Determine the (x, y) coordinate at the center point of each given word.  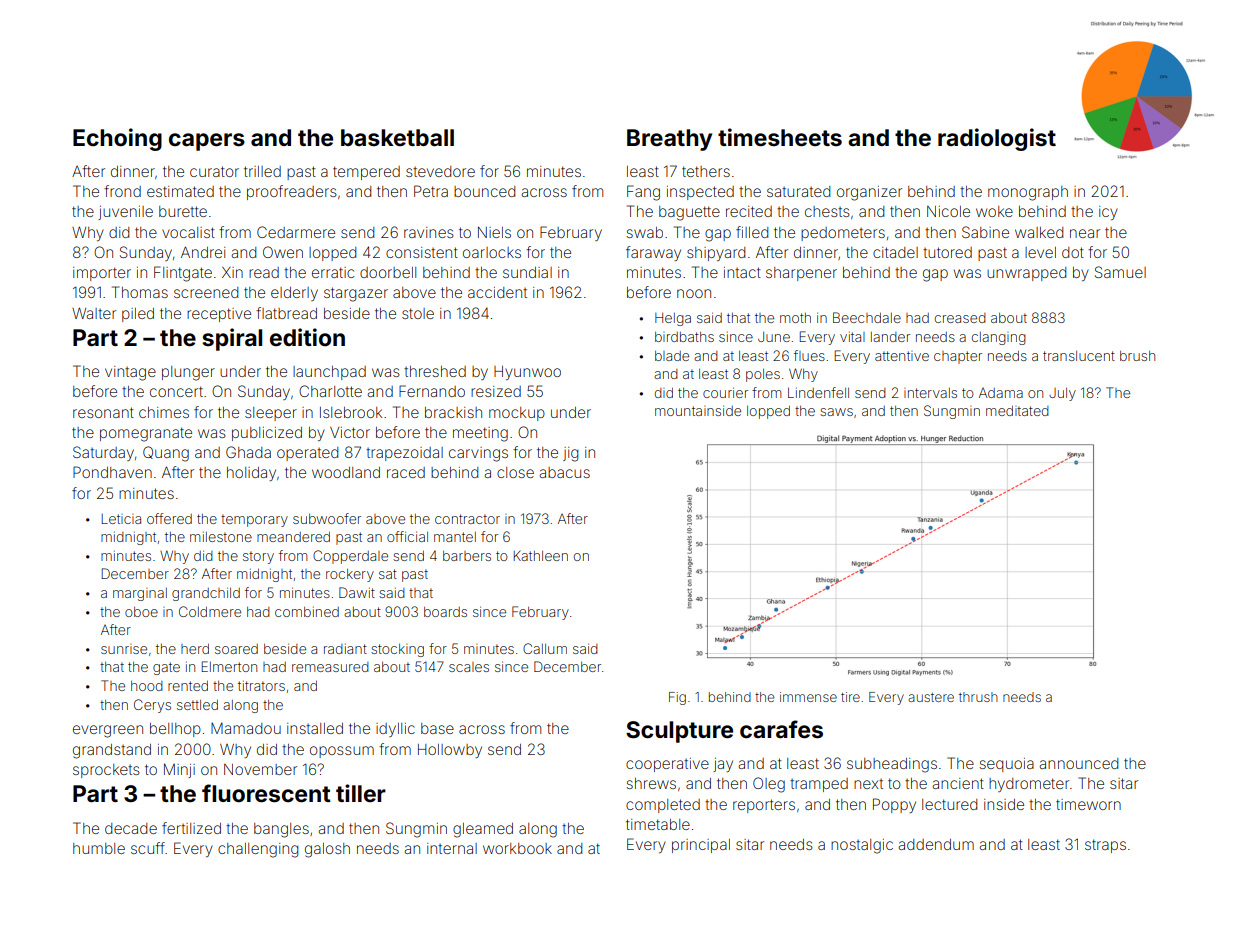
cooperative (667, 765)
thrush (978, 697)
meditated (1017, 411)
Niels (494, 232)
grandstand (112, 751)
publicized (267, 434)
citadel (895, 252)
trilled (262, 171)
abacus (564, 472)
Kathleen (540, 555)
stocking (397, 650)
